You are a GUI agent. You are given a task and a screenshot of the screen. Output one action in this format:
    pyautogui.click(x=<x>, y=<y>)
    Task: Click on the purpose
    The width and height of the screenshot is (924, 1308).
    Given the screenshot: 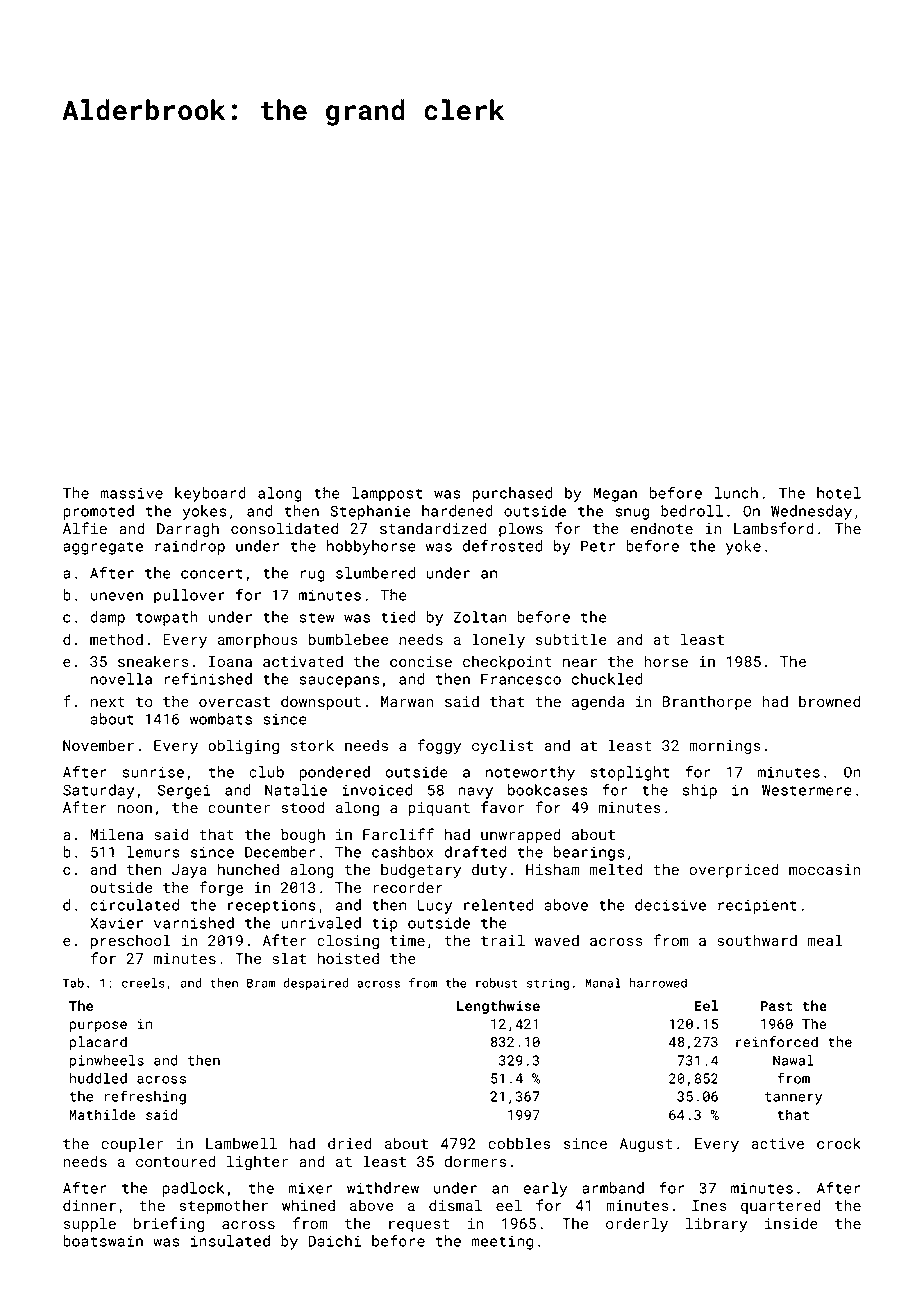 What is the action you would take?
    pyautogui.click(x=98, y=1026)
